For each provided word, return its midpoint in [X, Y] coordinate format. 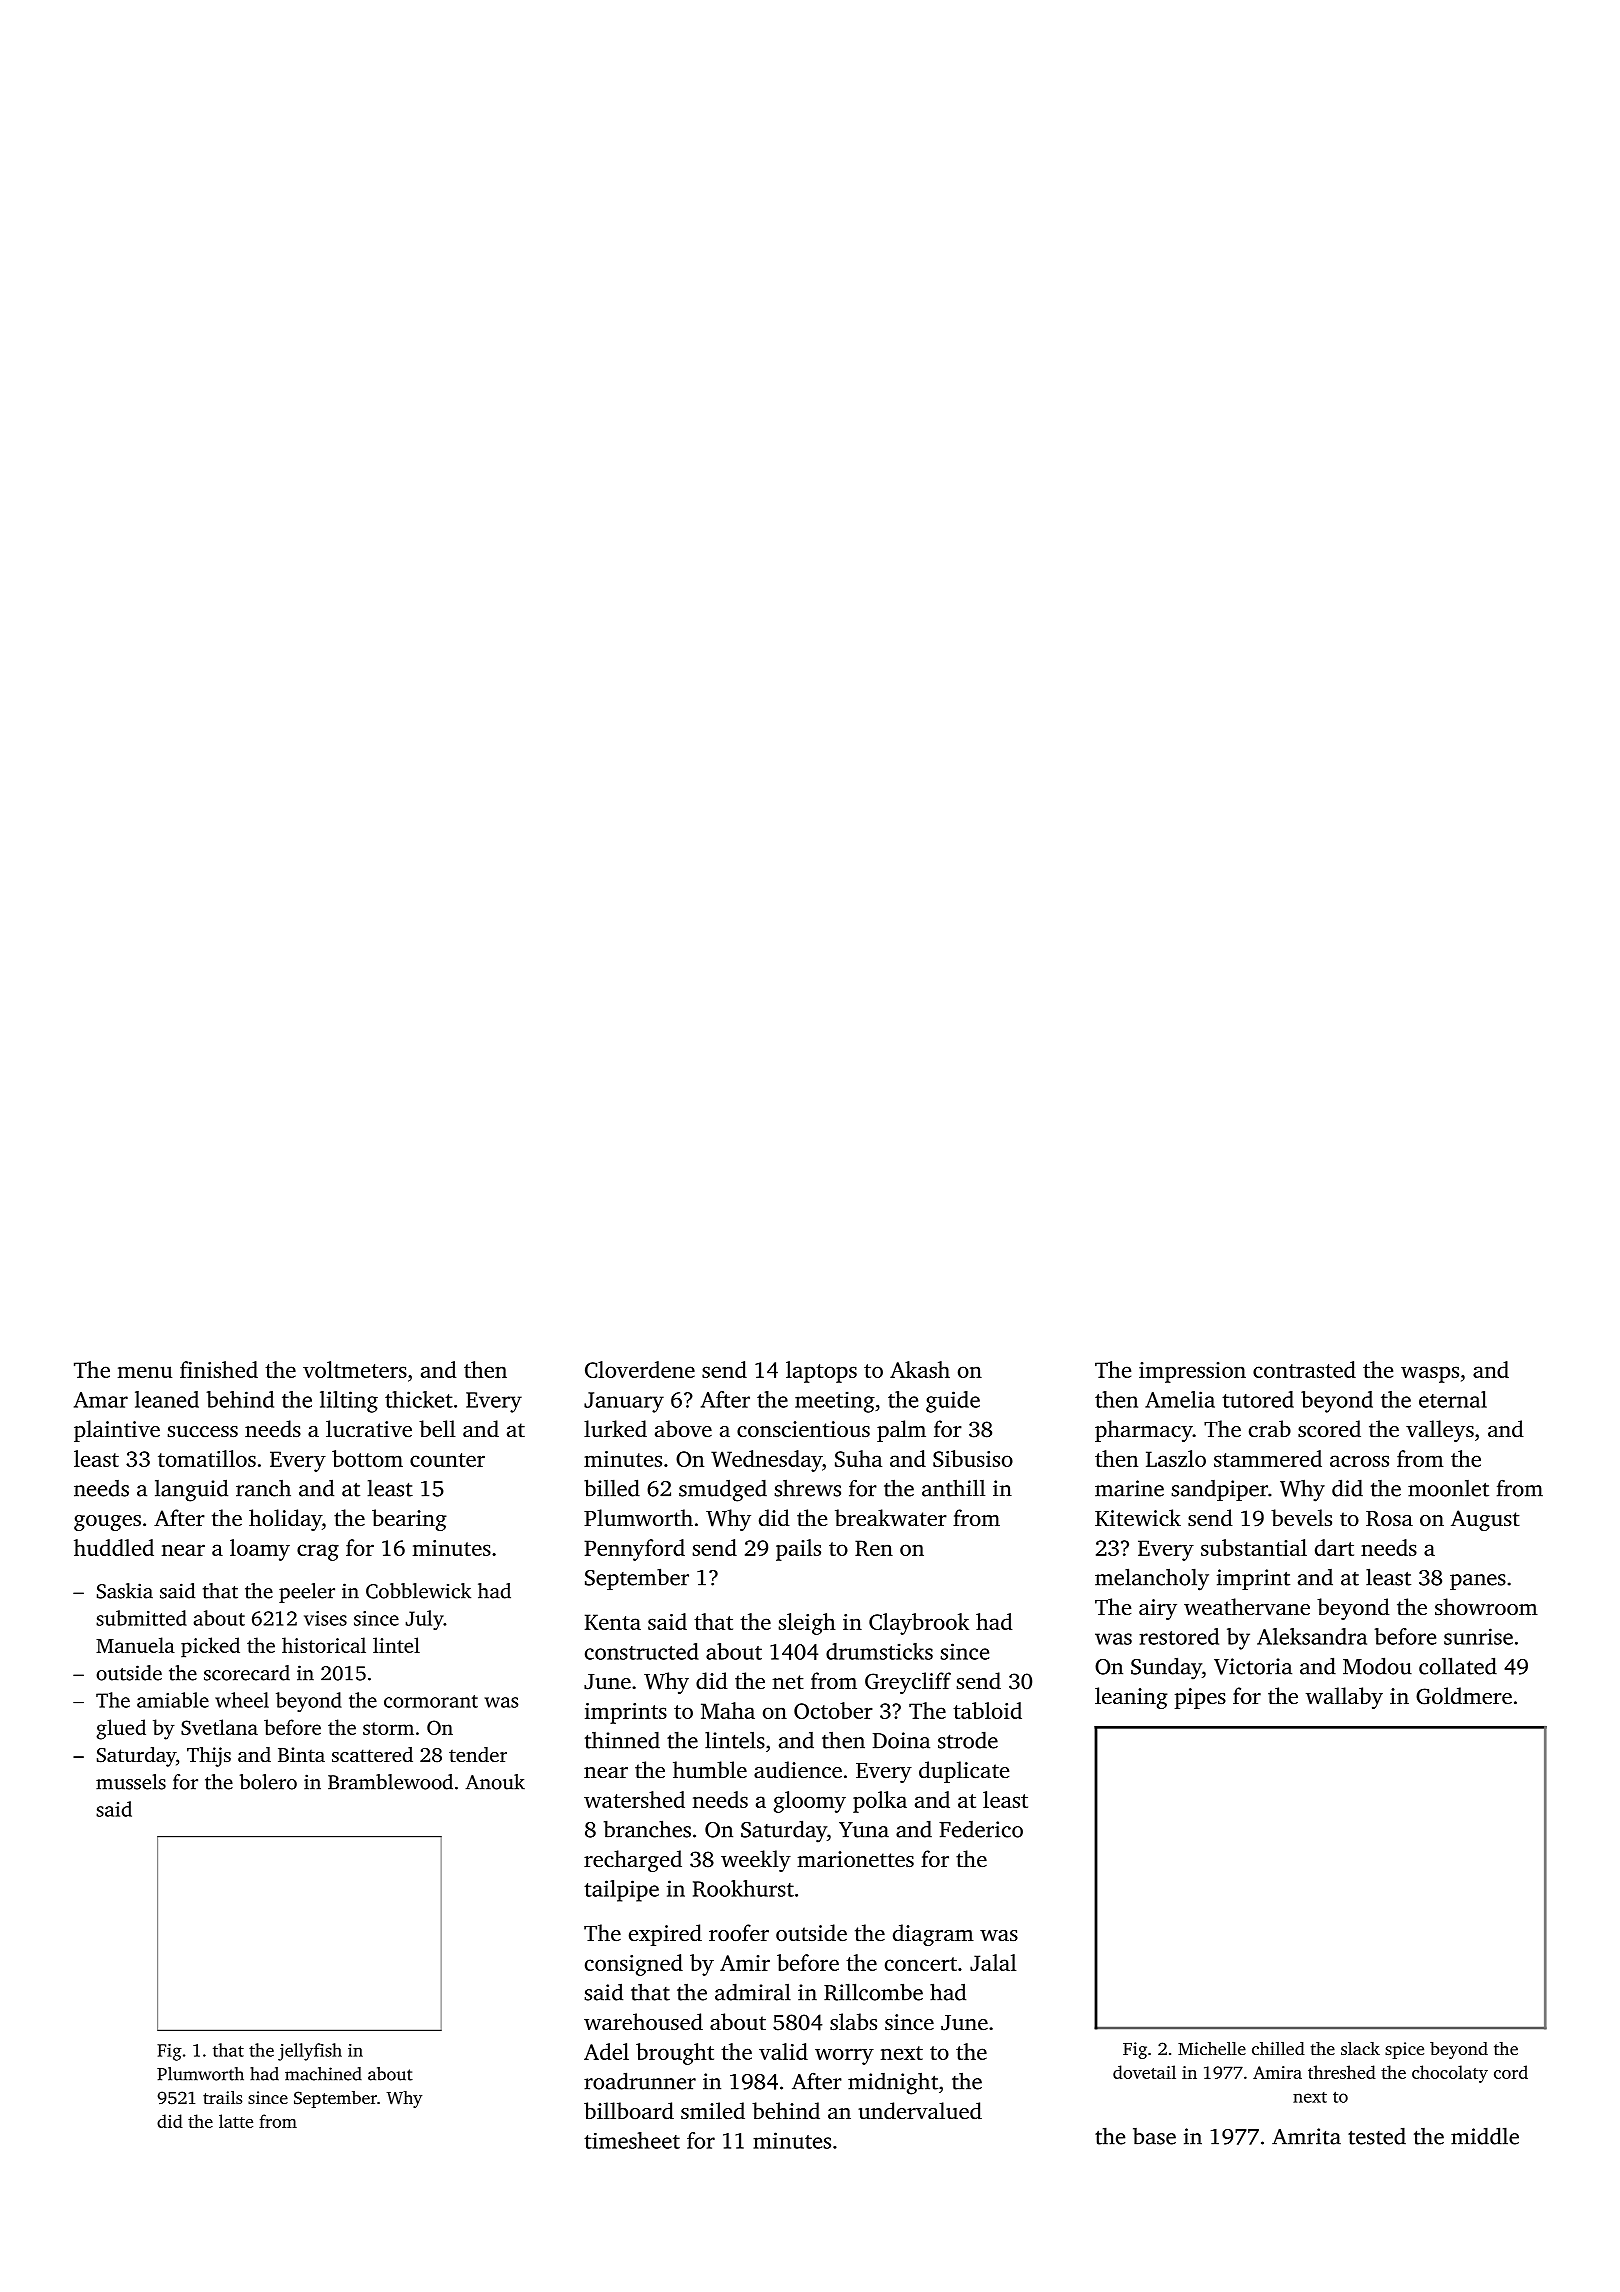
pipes [1200, 1698]
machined [323, 2074]
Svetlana [219, 1727]
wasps [1430, 1374]
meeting [835, 1402]
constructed [642, 1651]
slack [1360, 2048]
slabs [853, 2022]
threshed [1342, 2072]
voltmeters [355, 1369]
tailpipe [621, 1891]
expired [665, 1935]
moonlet [1448, 1488]
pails [798, 1550]
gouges [107, 1523]
